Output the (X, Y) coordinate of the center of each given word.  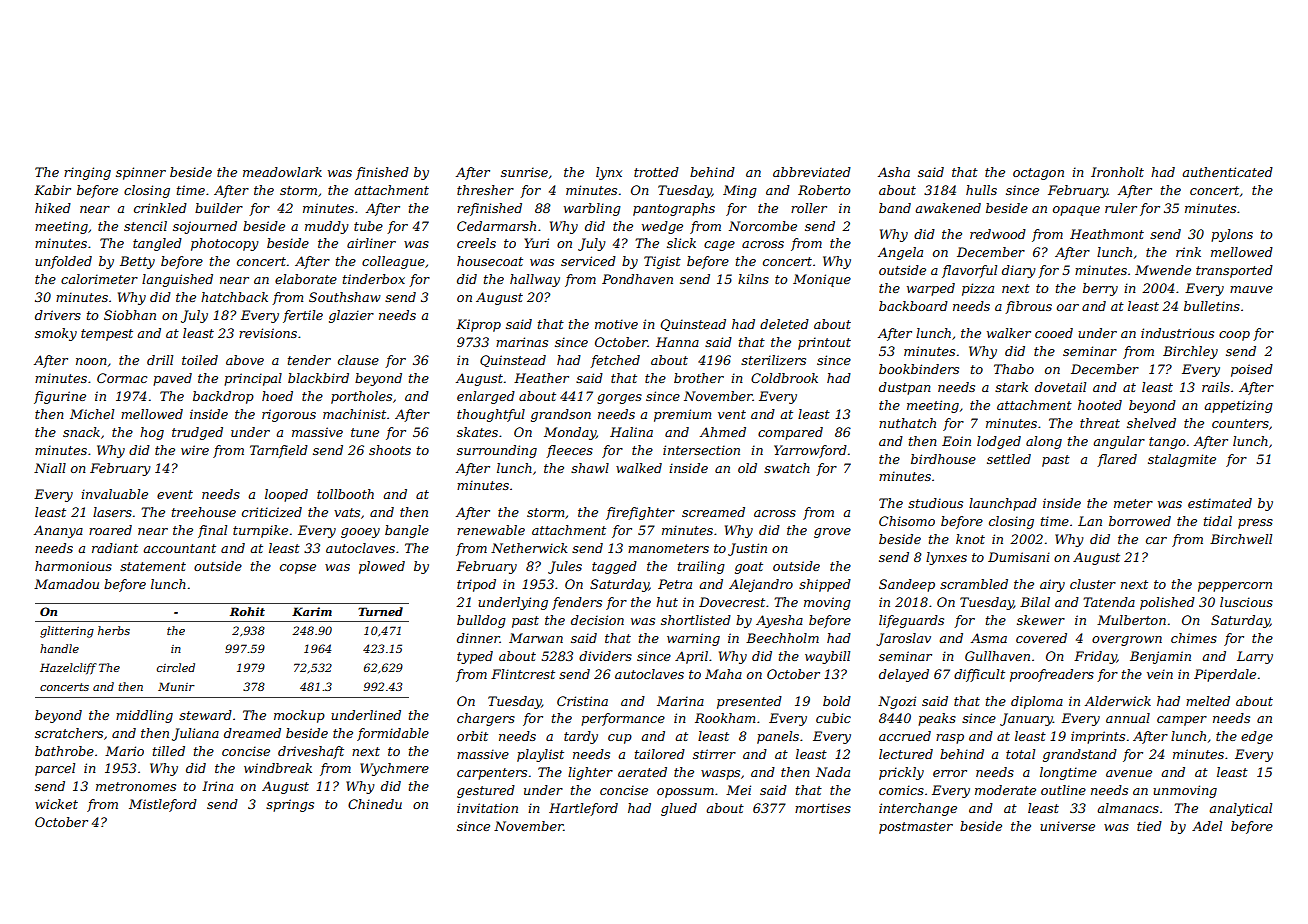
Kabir (52, 190)
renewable (491, 530)
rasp (950, 739)
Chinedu (375, 804)
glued (679, 809)
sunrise (524, 172)
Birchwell (1241, 539)
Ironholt (1117, 172)
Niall (50, 468)
